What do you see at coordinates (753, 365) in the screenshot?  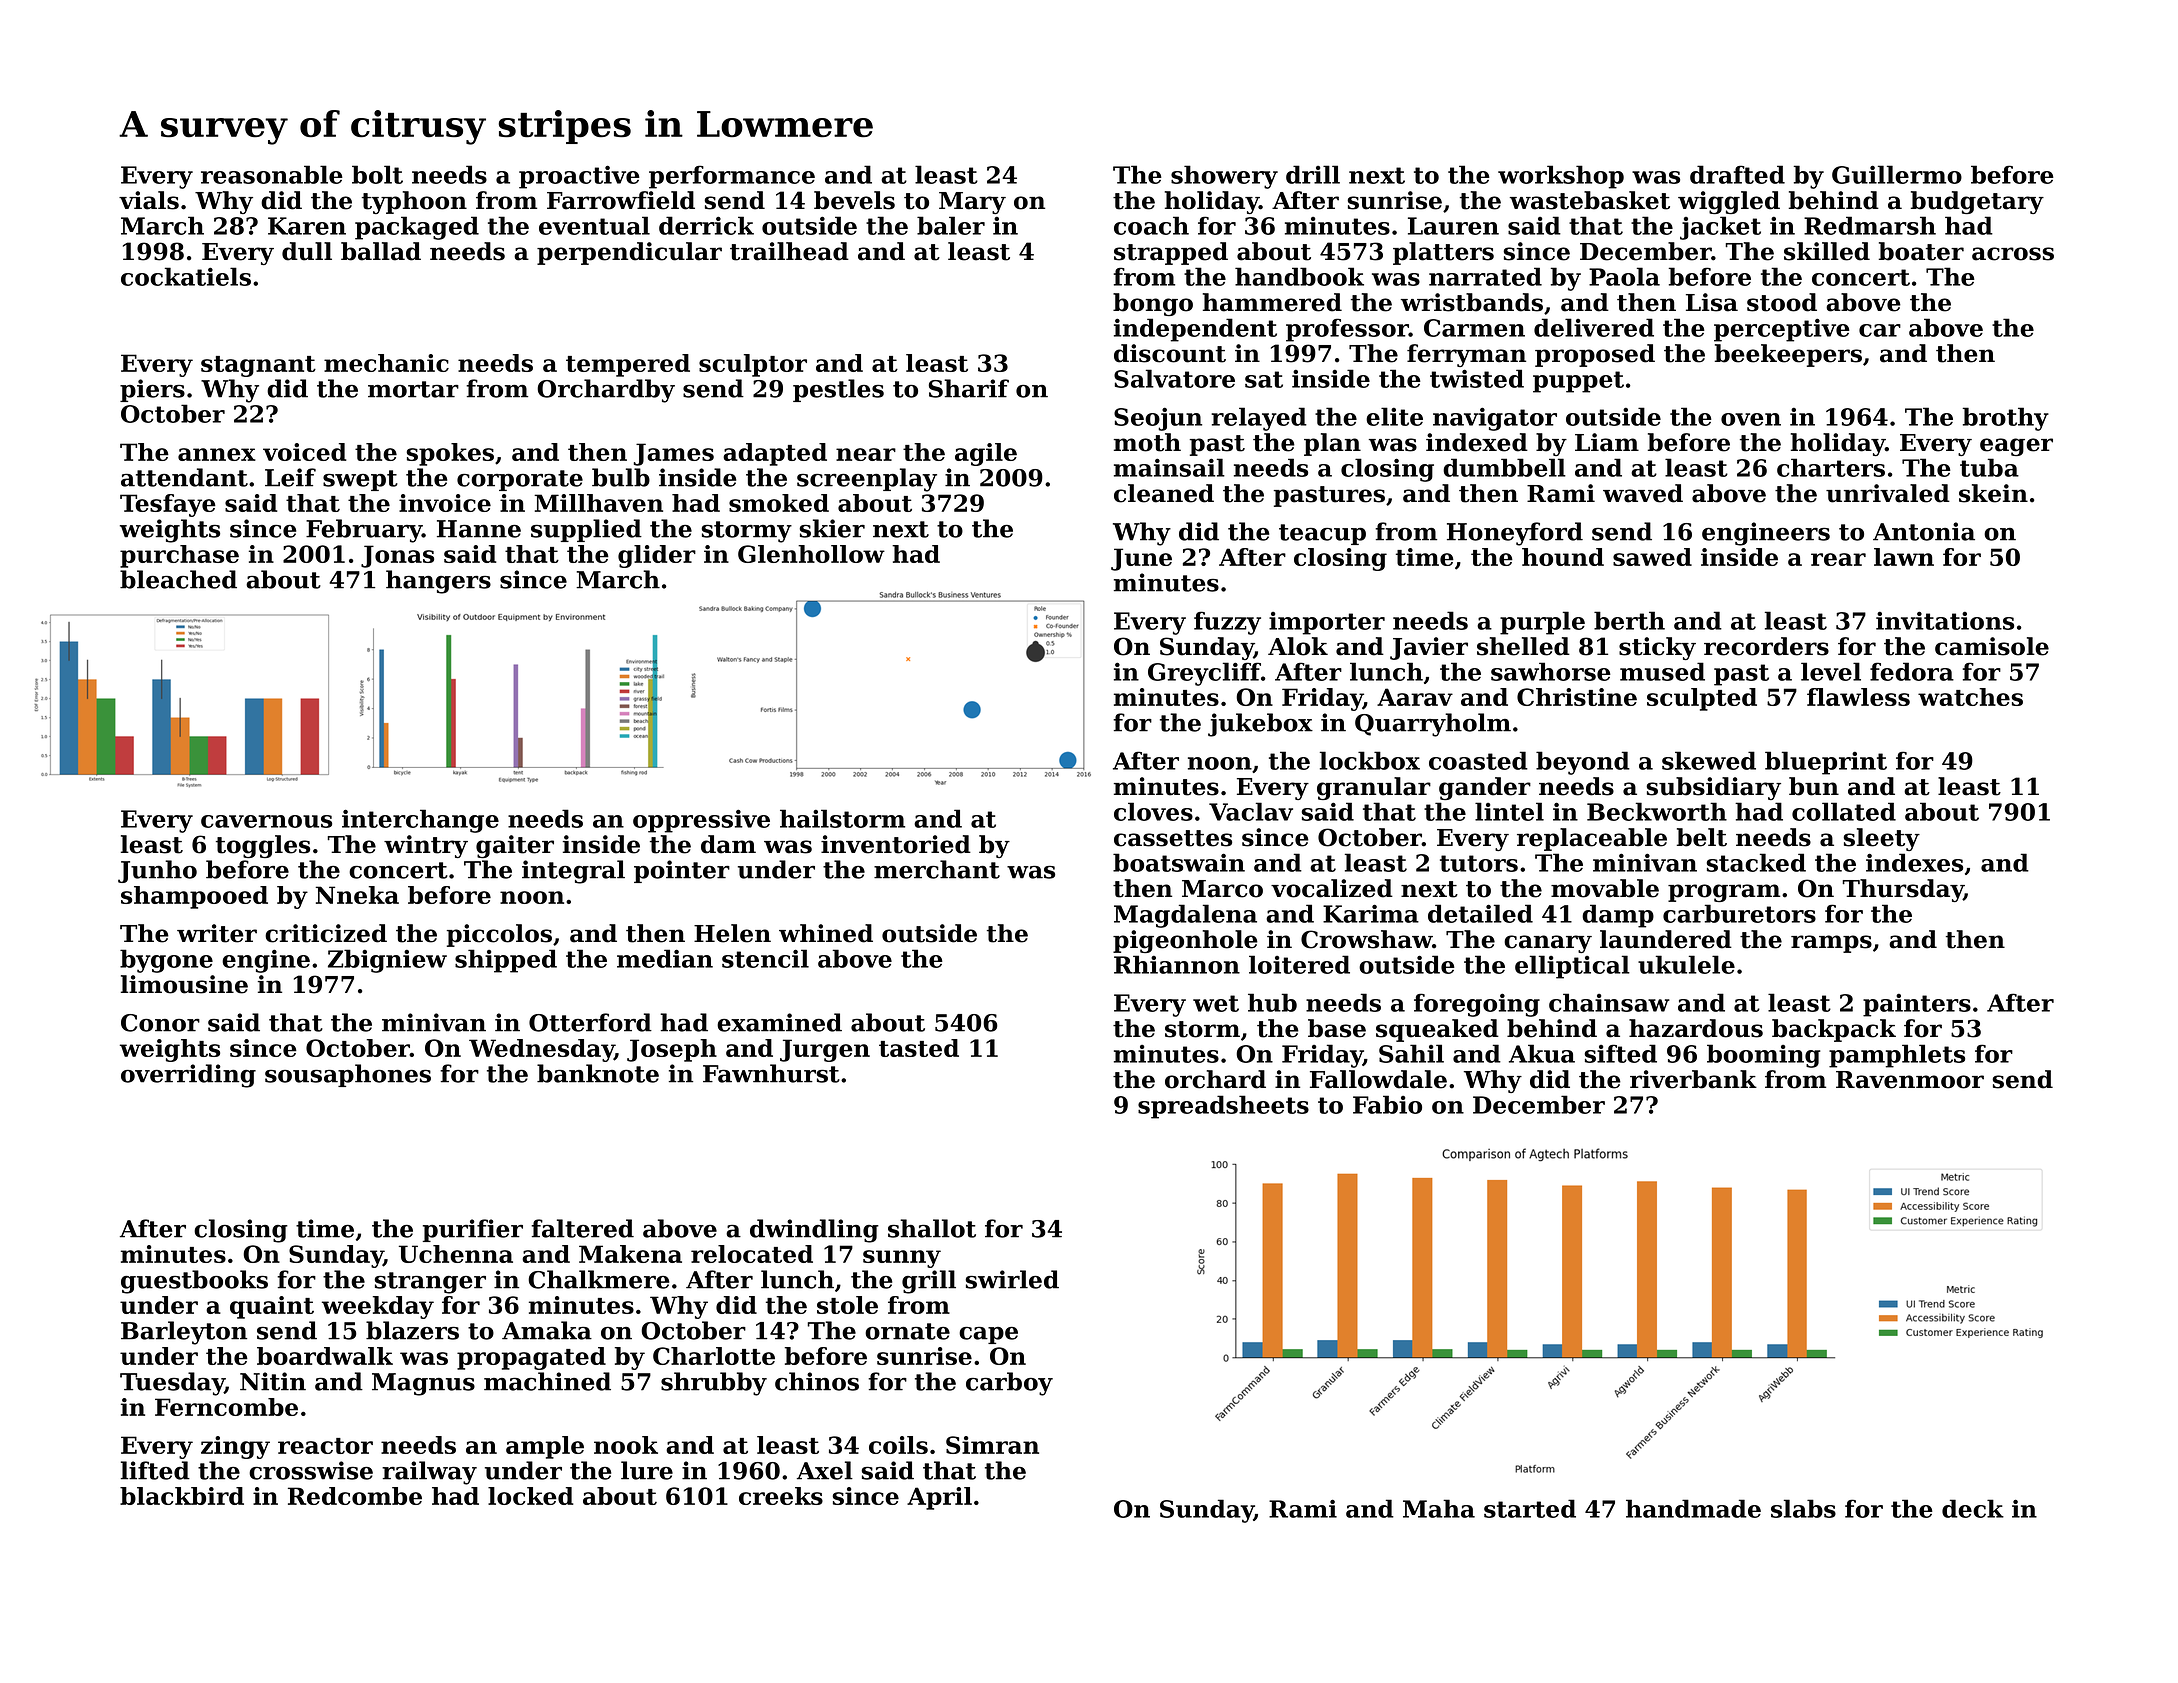 I see `sculptor` at bounding box center [753, 365].
